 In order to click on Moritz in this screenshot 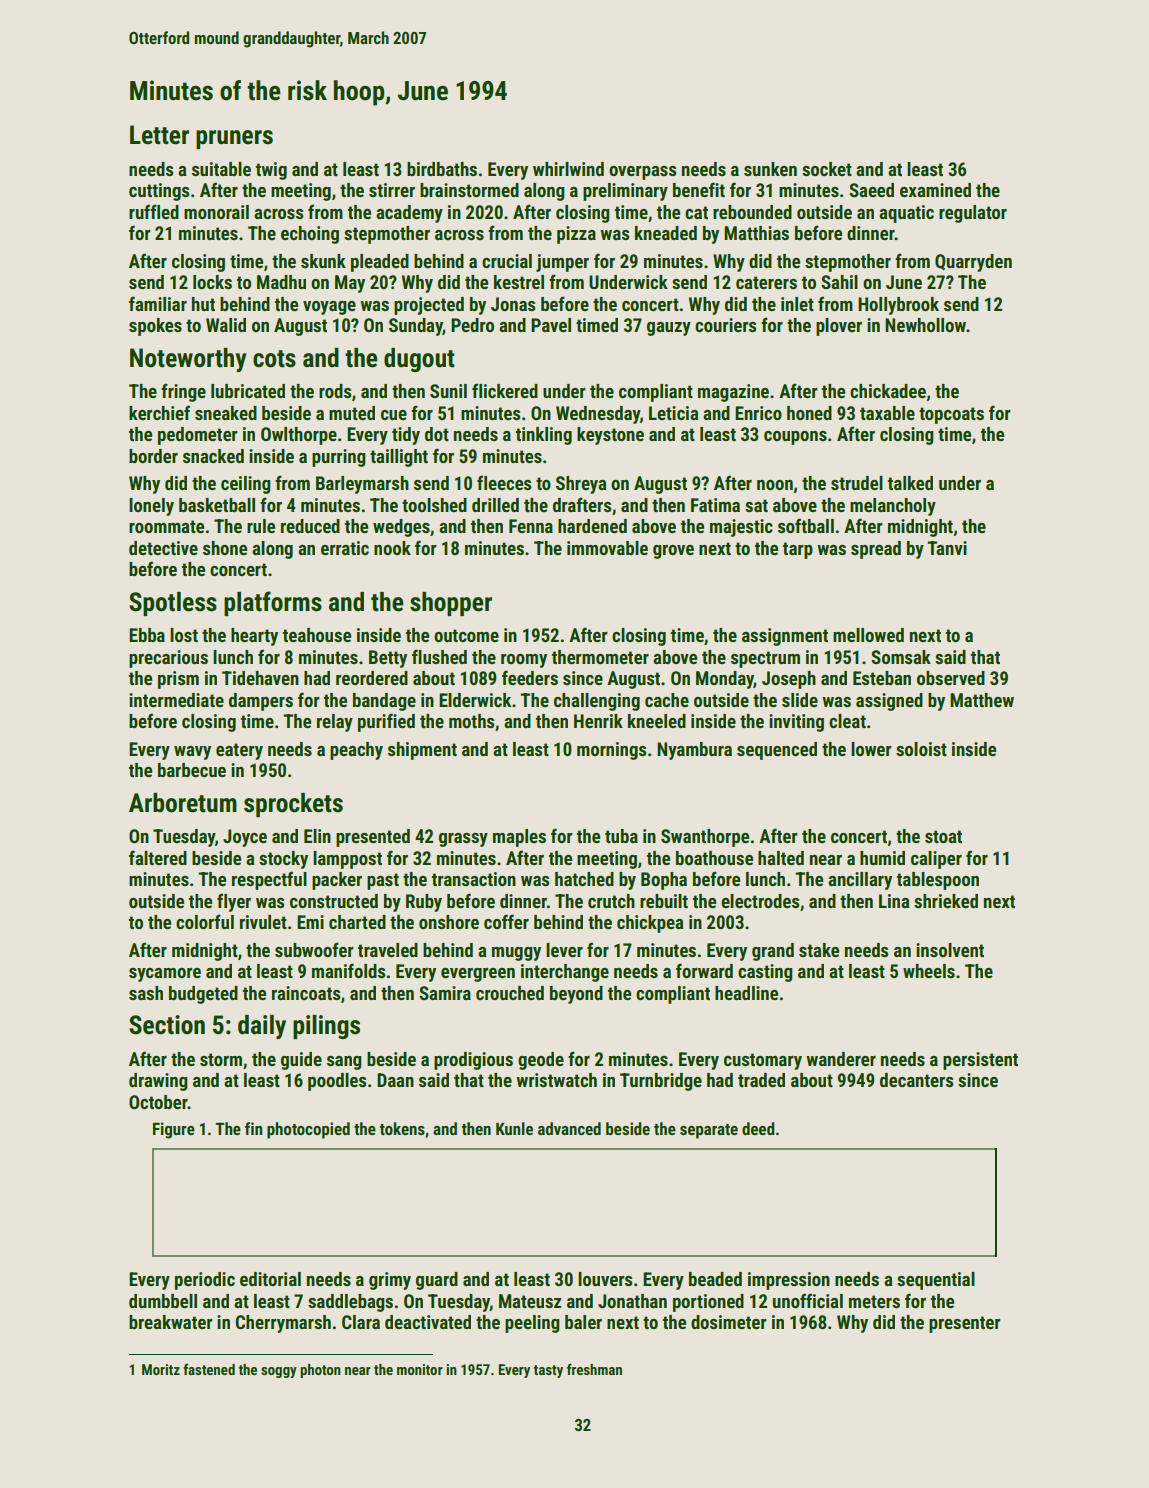, I will do `click(161, 1369)`.
